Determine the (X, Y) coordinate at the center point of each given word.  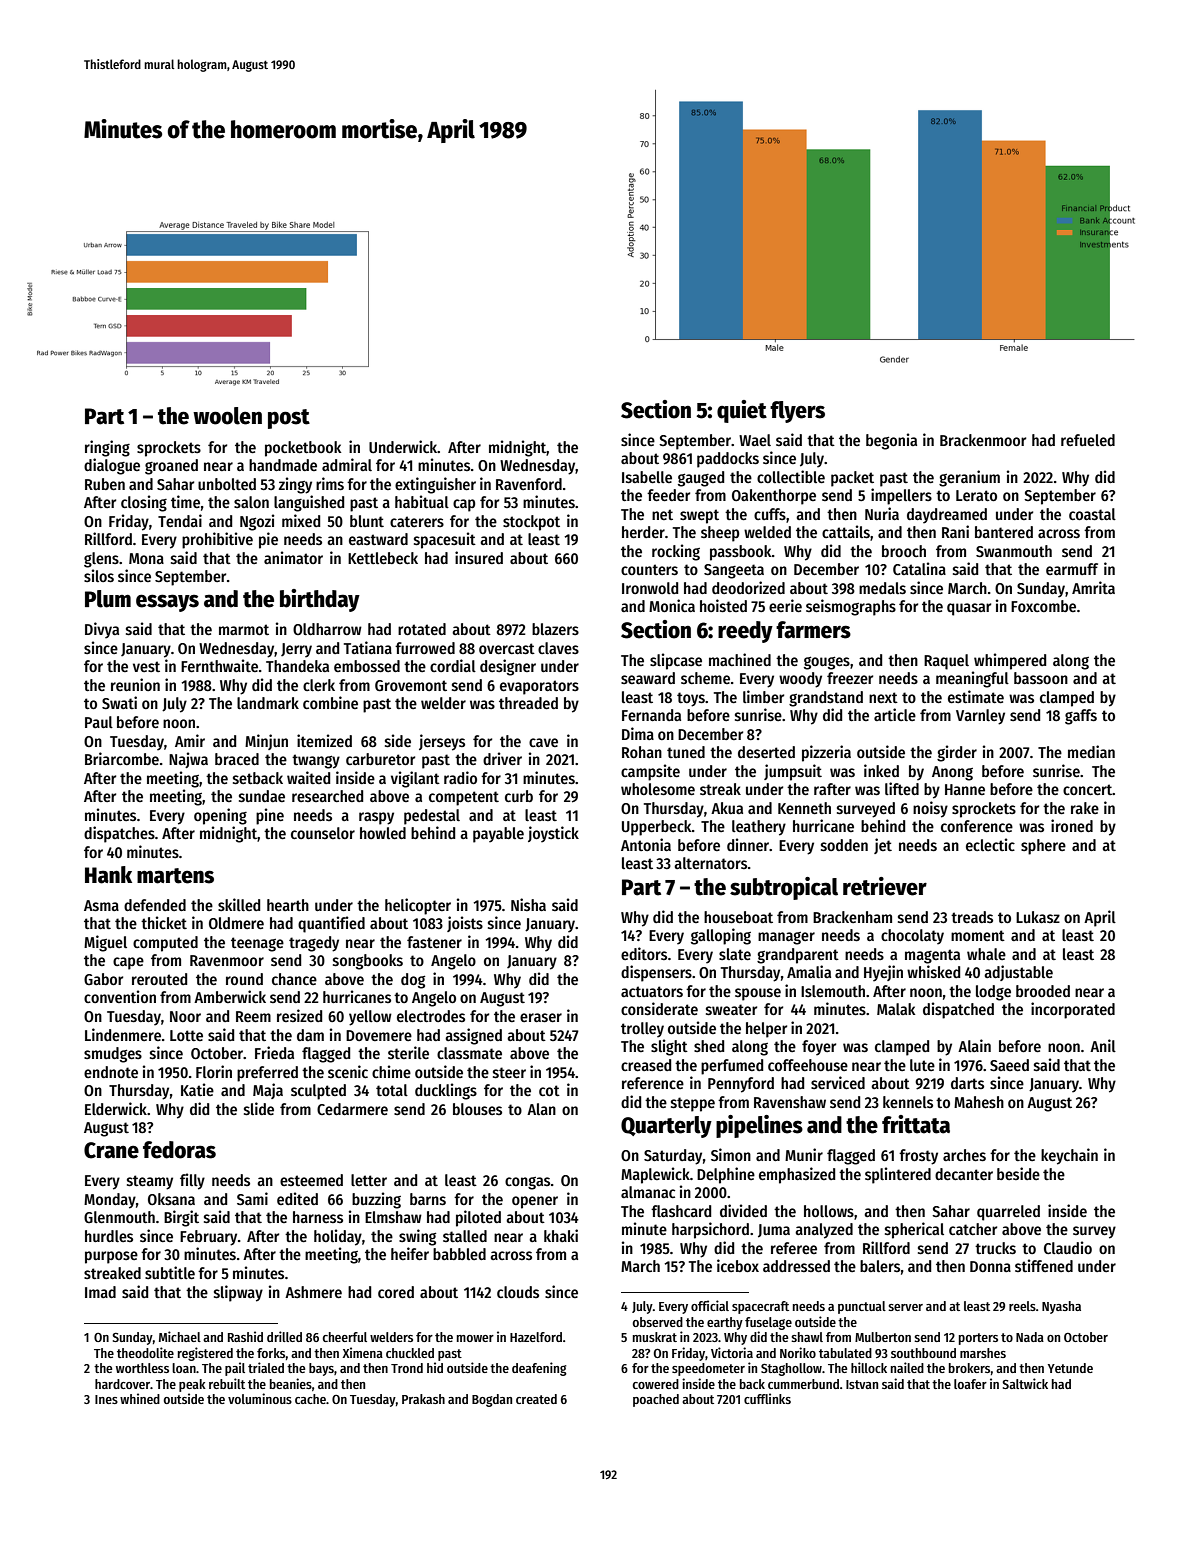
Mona (146, 558)
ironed (1072, 825)
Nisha (528, 904)
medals (882, 588)
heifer (410, 1254)
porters (978, 1339)
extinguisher (435, 485)
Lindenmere (123, 1034)
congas (527, 1183)
